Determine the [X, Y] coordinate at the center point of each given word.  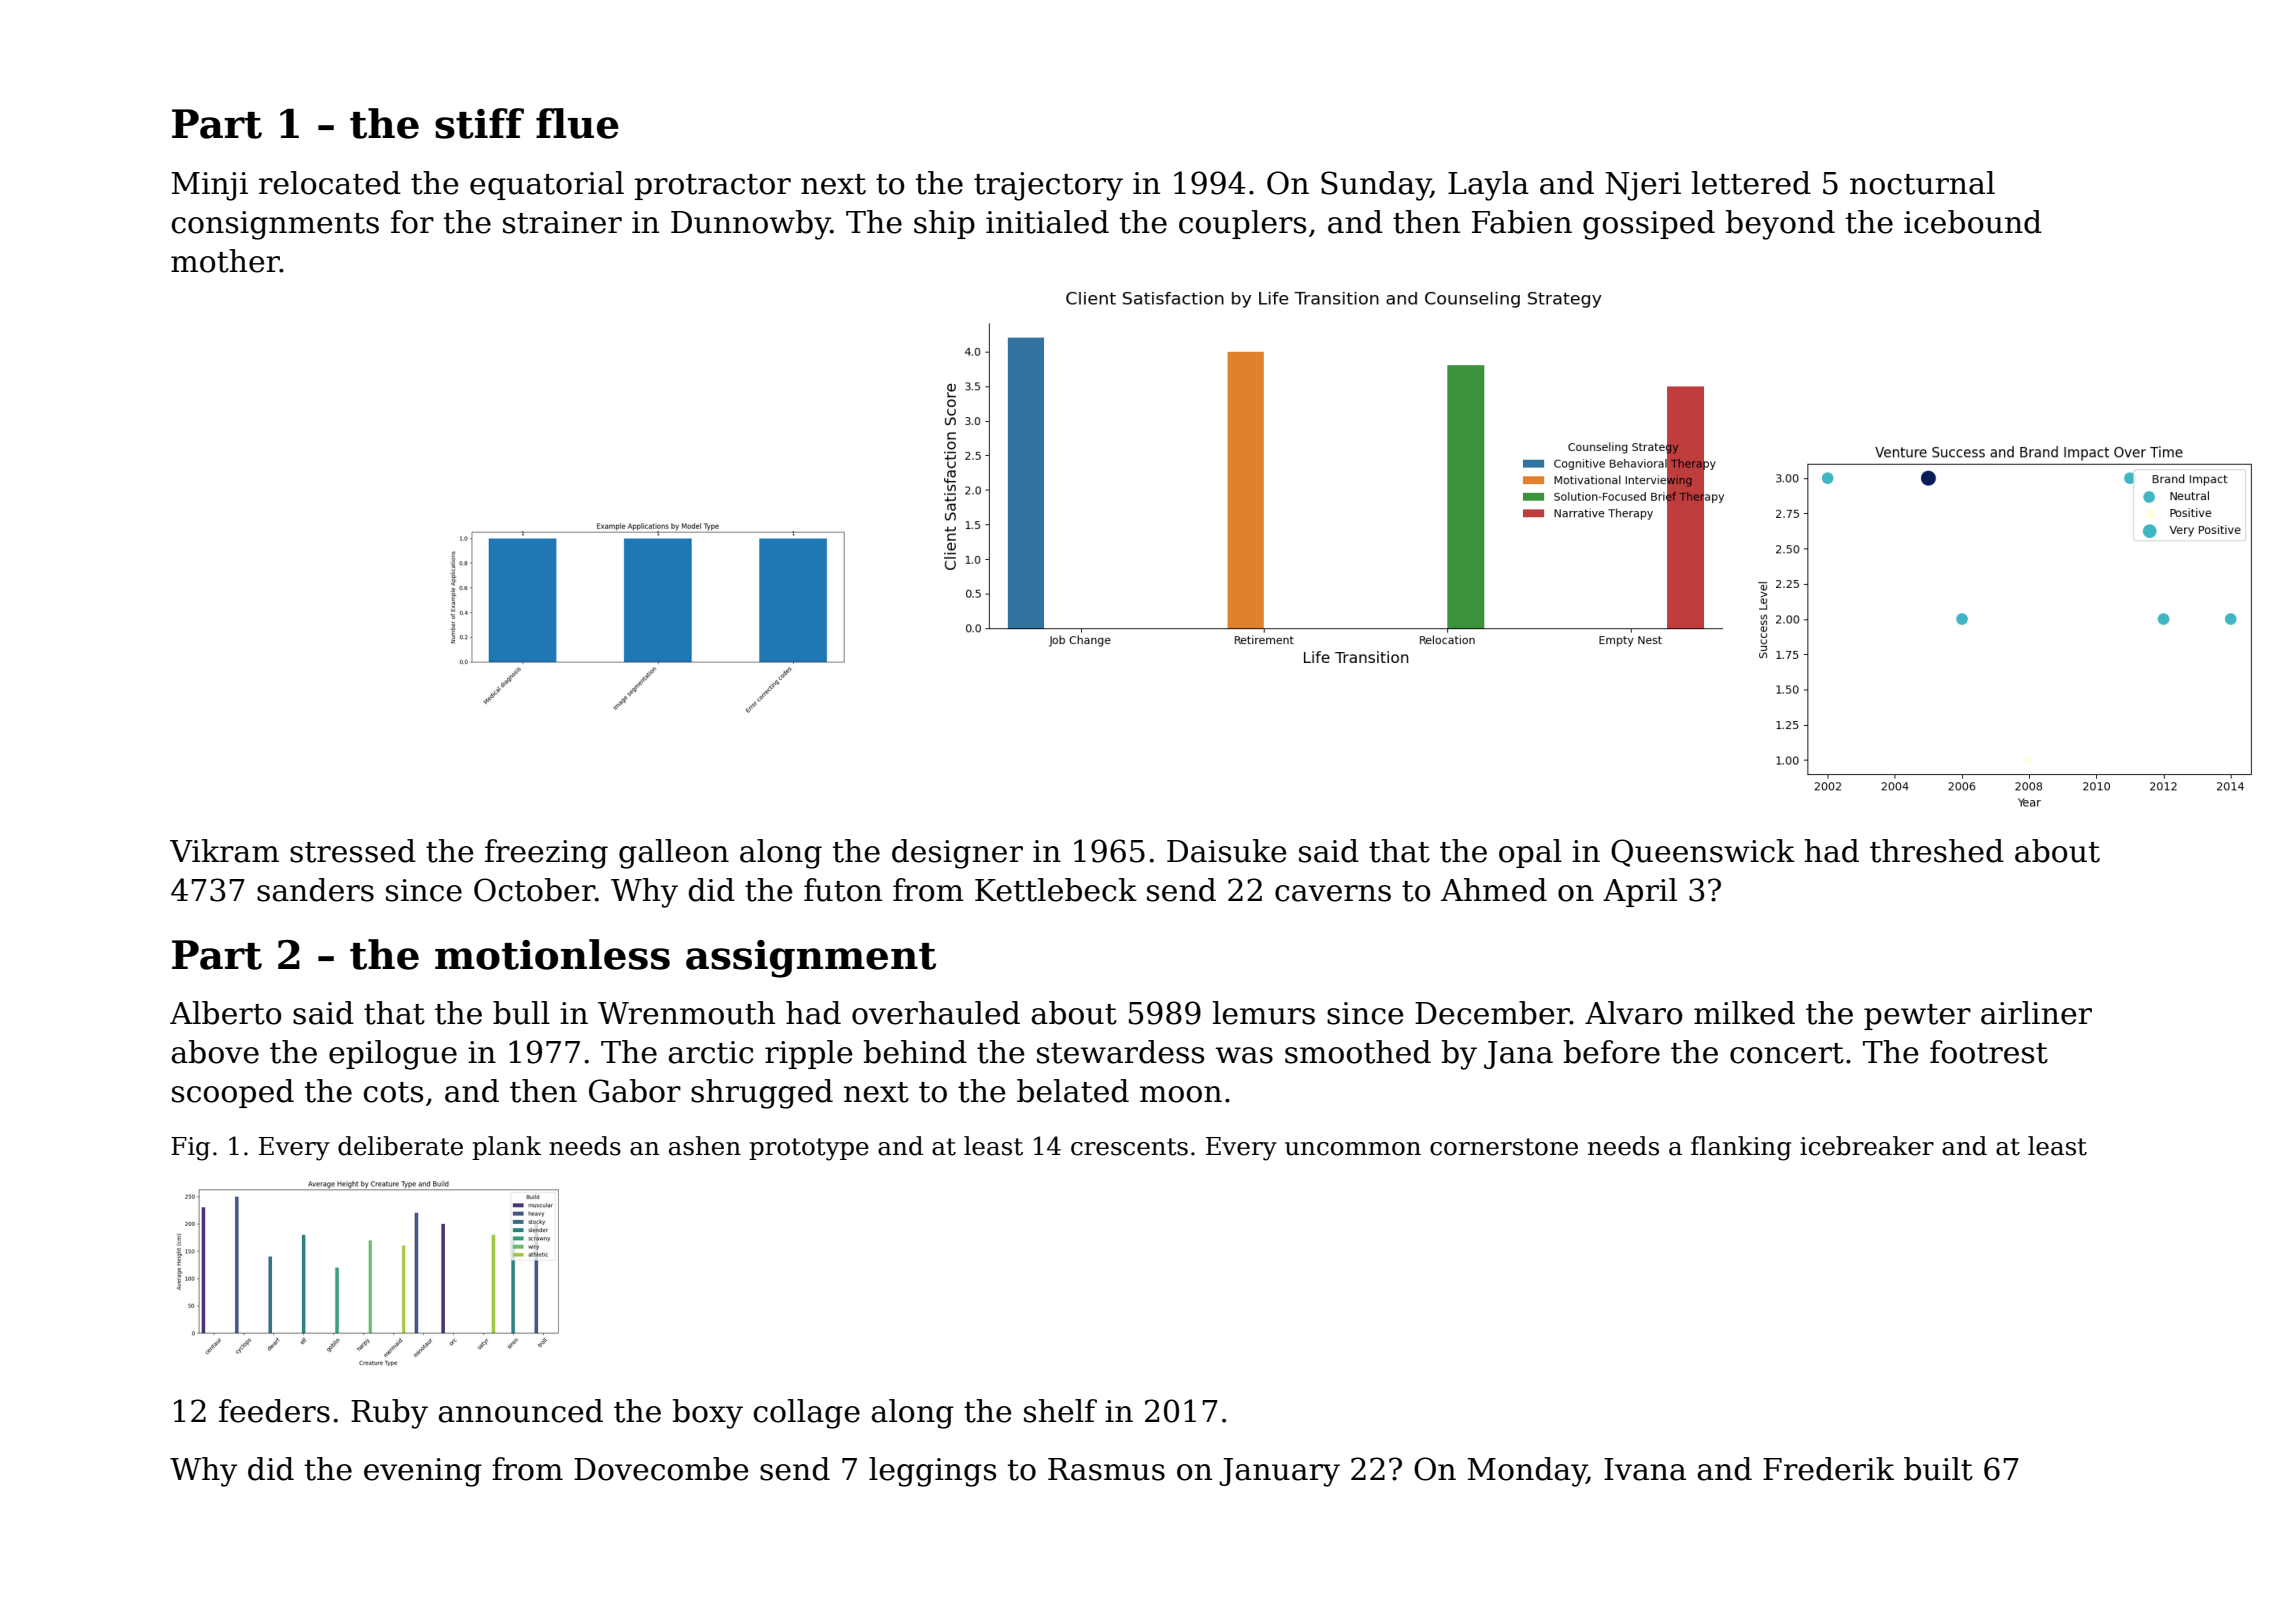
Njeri [1643, 186]
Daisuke [1227, 851]
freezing [546, 854]
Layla [1488, 186]
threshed [1937, 851]
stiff [479, 123]
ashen [705, 1146]
